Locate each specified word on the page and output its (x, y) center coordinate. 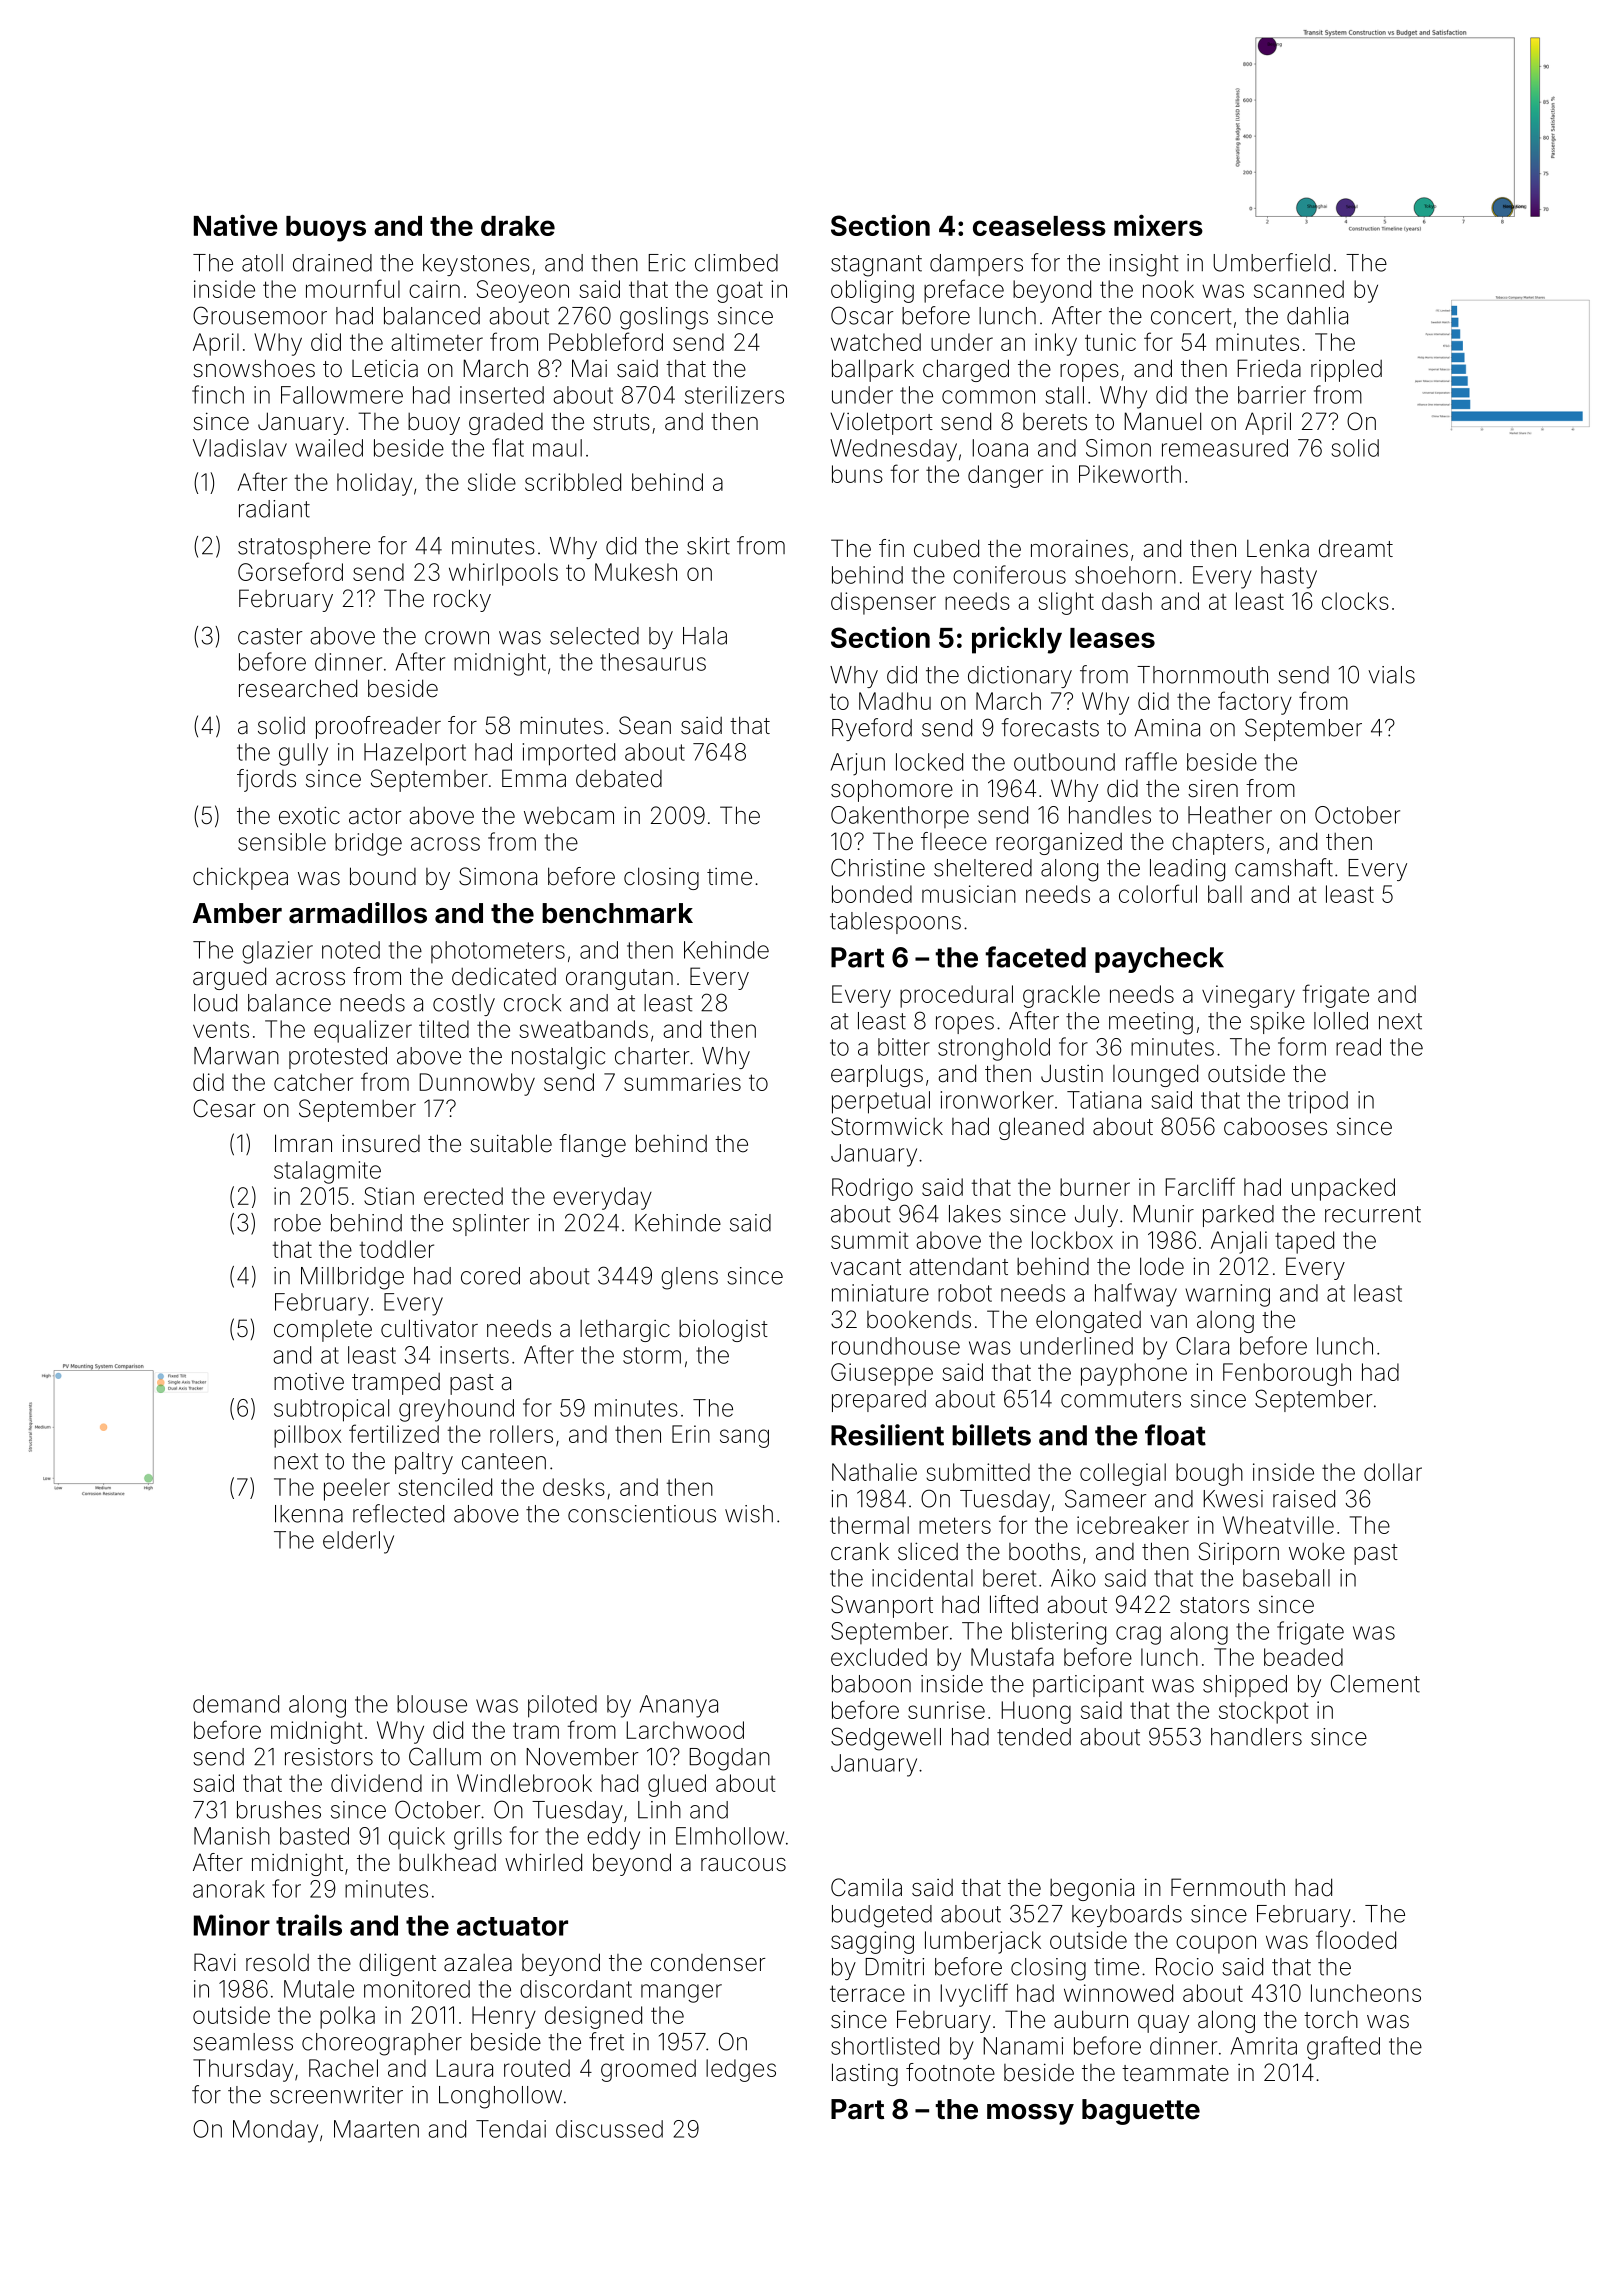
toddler (397, 1249)
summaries (682, 1082)
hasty (1289, 577)
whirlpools (503, 574)
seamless (243, 2042)
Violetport (882, 423)
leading (1187, 870)
